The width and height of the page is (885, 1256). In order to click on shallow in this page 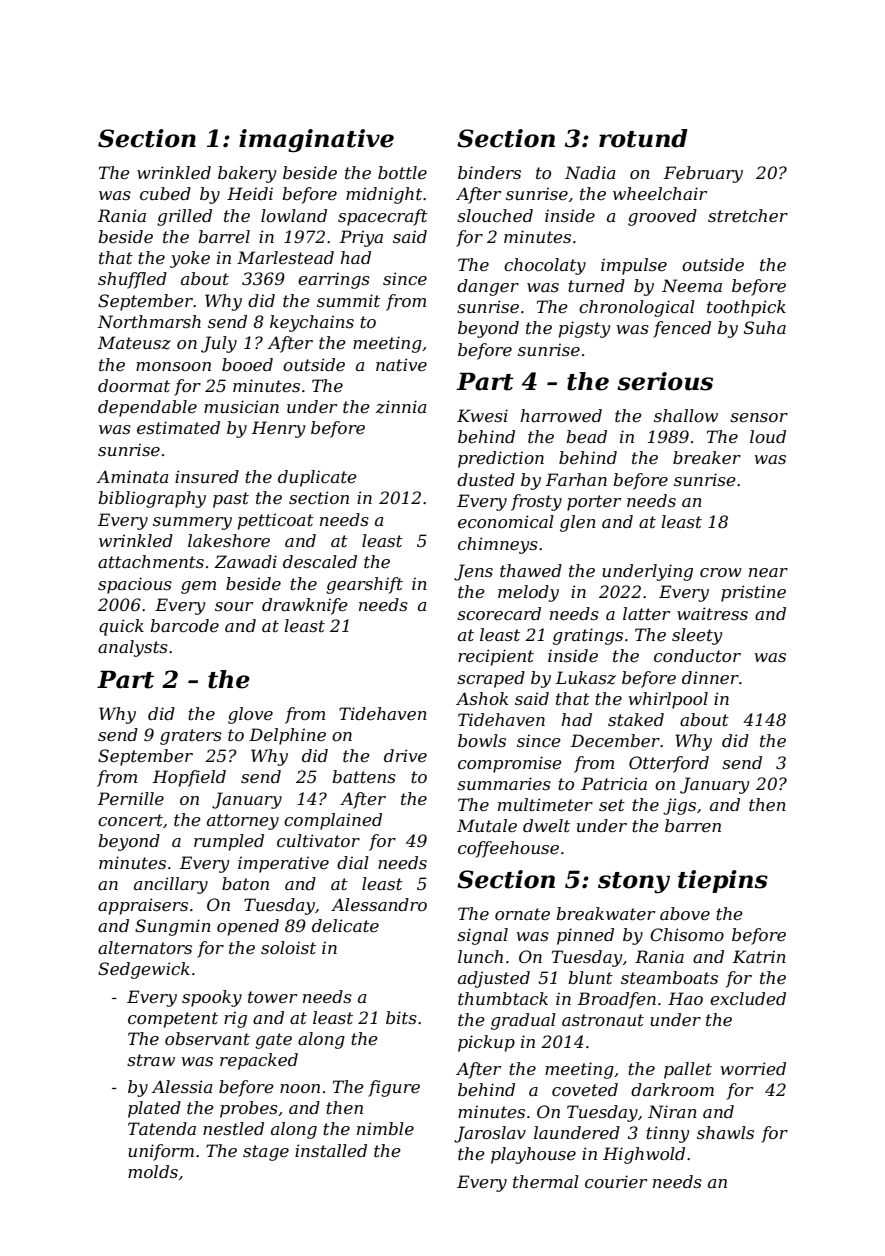, I will do `click(686, 415)`.
